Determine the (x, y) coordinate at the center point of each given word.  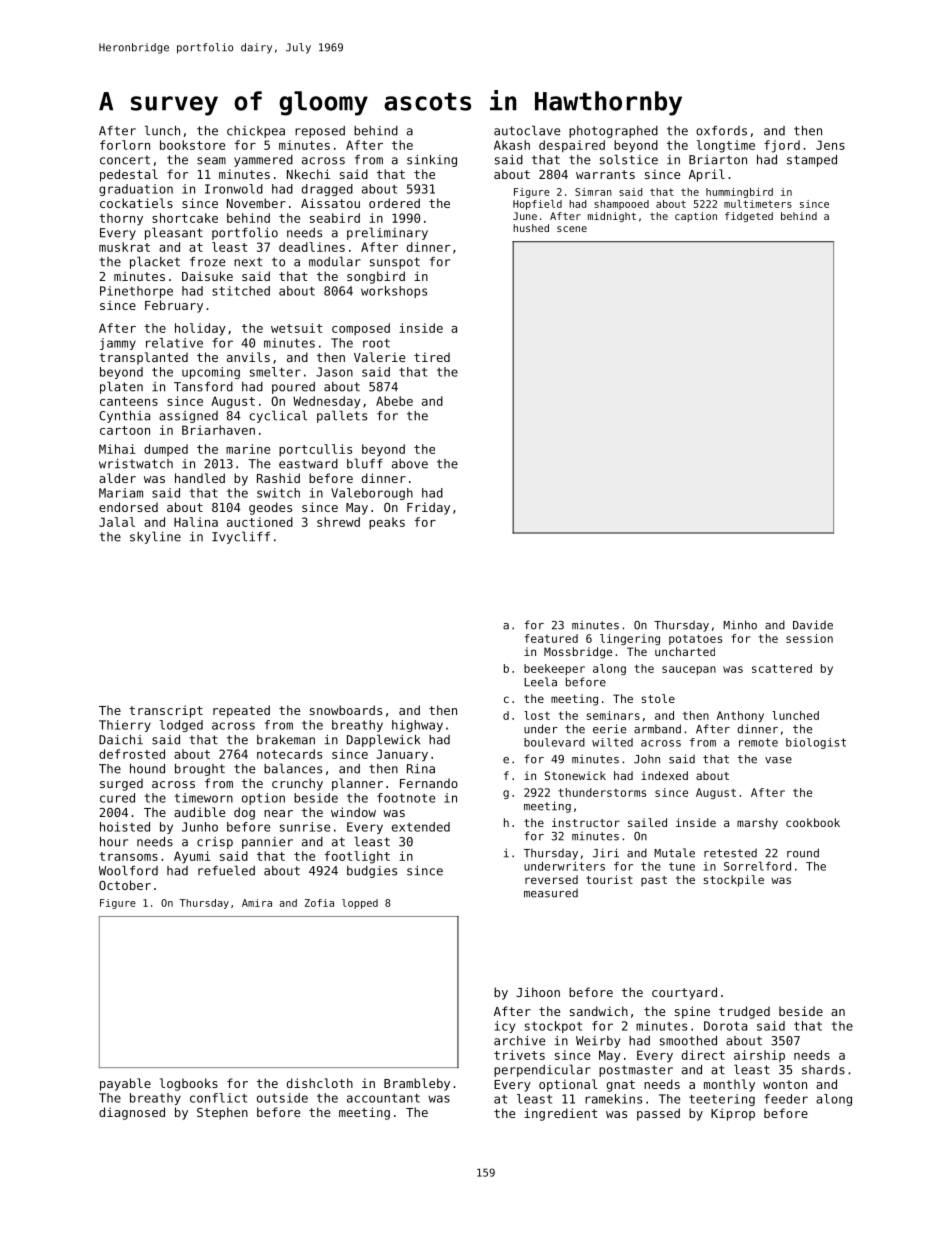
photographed (613, 132)
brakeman (286, 740)
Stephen (222, 1113)
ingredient (560, 1114)
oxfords (721, 131)
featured (551, 638)
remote (758, 742)
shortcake (185, 218)
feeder (786, 1099)
